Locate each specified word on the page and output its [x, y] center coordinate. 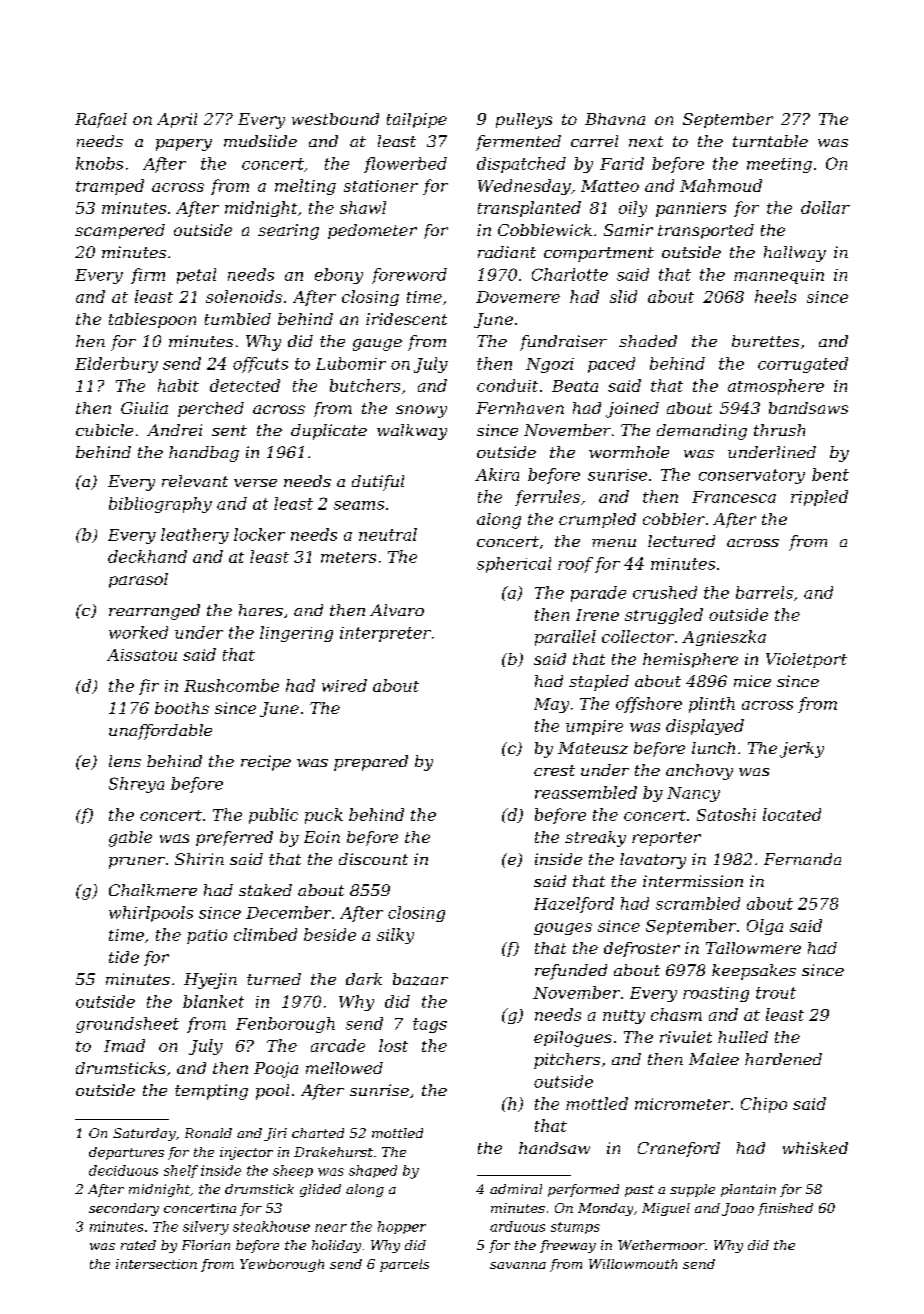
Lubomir [351, 363]
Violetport [806, 660]
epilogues [573, 1039]
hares [261, 610]
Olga [765, 927]
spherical [514, 565]
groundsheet [127, 1025]
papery [184, 145]
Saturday [144, 1134]
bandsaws [808, 408]
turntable [770, 141]
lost [393, 1045]
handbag [204, 454]
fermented [518, 143]
